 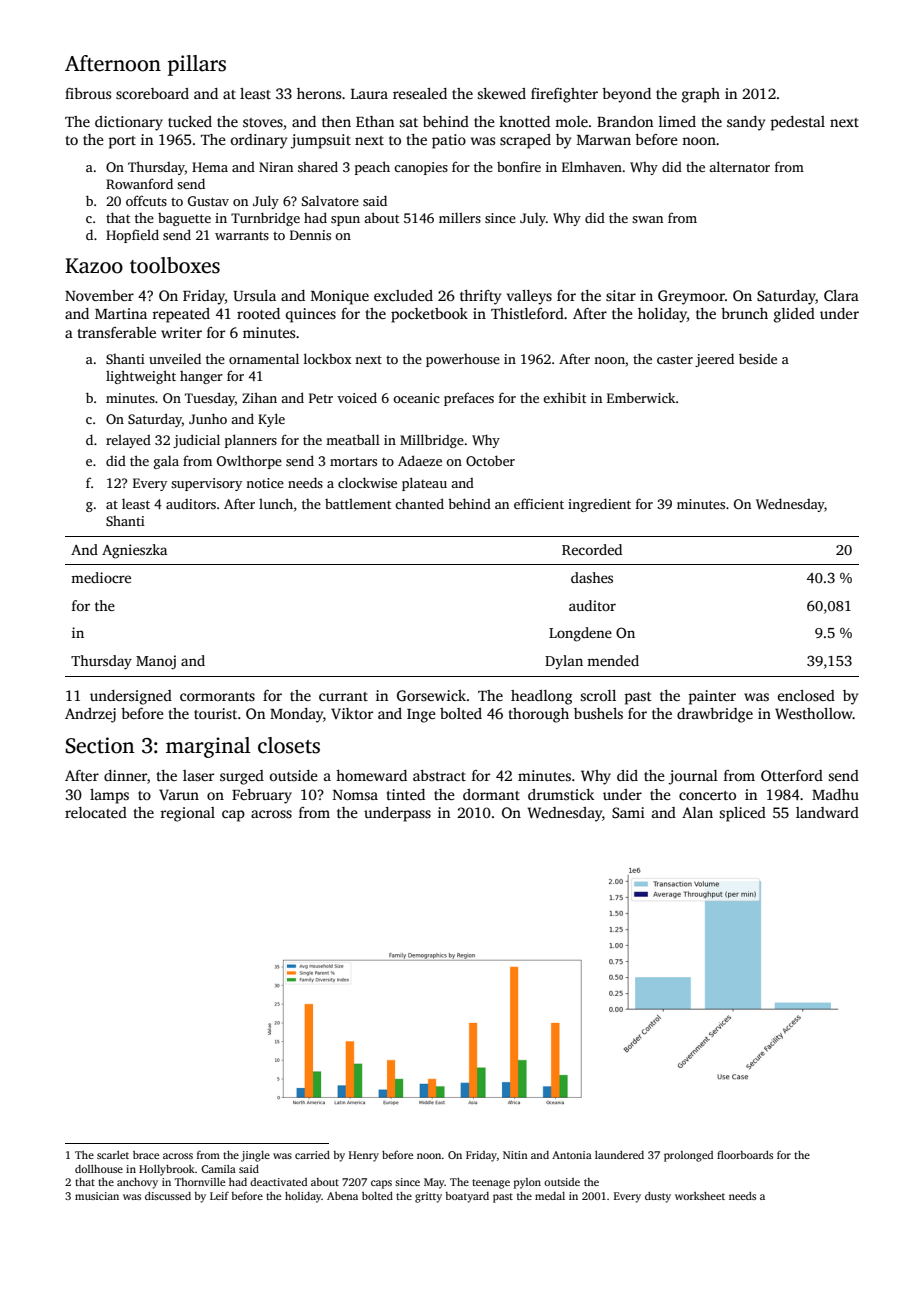 What do you see at coordinates (599, 505) in the screenshot?
I see `ingredient` at bounding box center [599, 505].
